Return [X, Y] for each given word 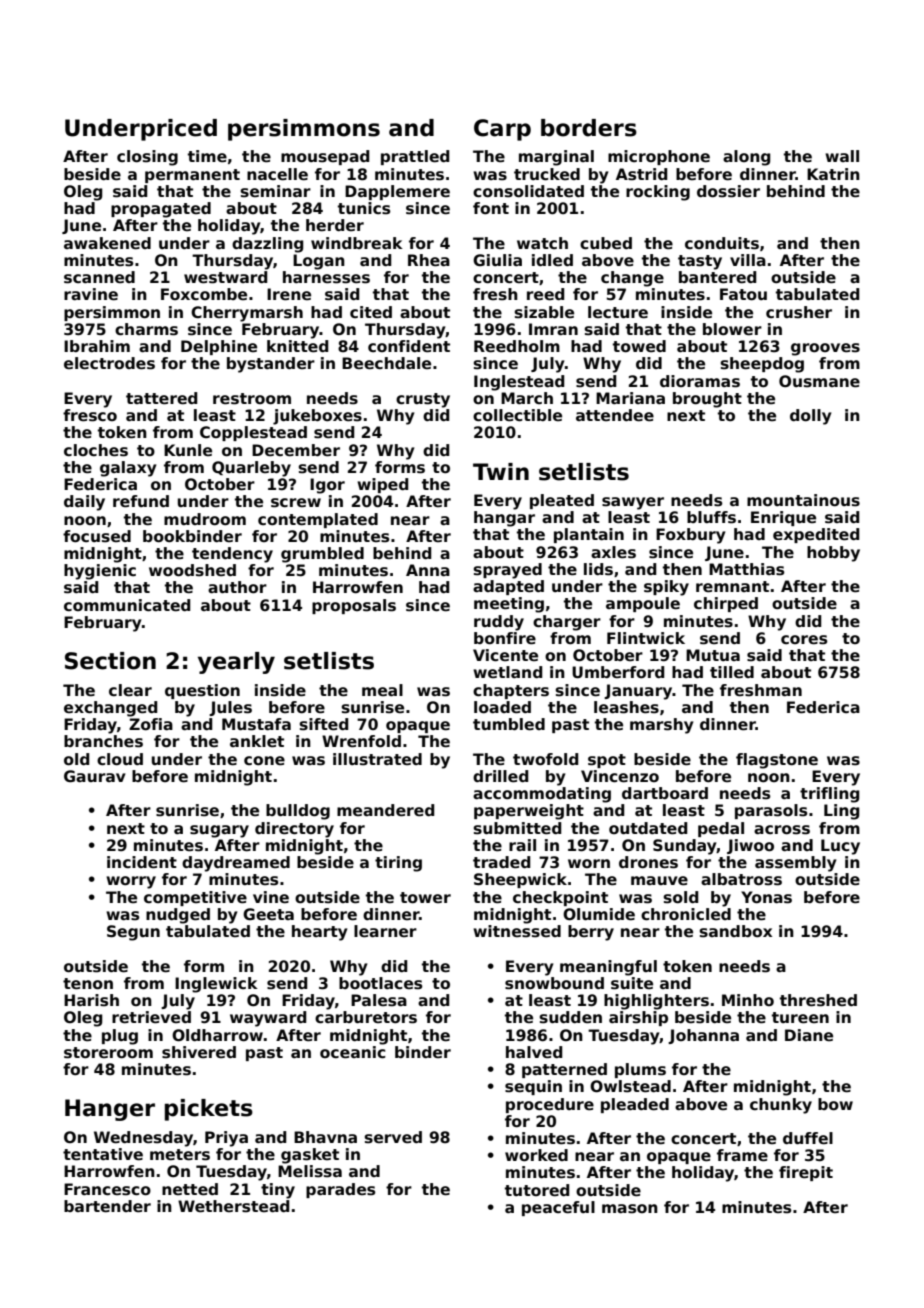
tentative [103, 1154]
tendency [232, 555]
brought [707, 400]
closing [147, 158]
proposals [354, 606]
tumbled [509, 724]
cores [804, 640]
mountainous [803, 500]
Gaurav [95, 776]
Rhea [429, 260]
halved [534, 1052]
